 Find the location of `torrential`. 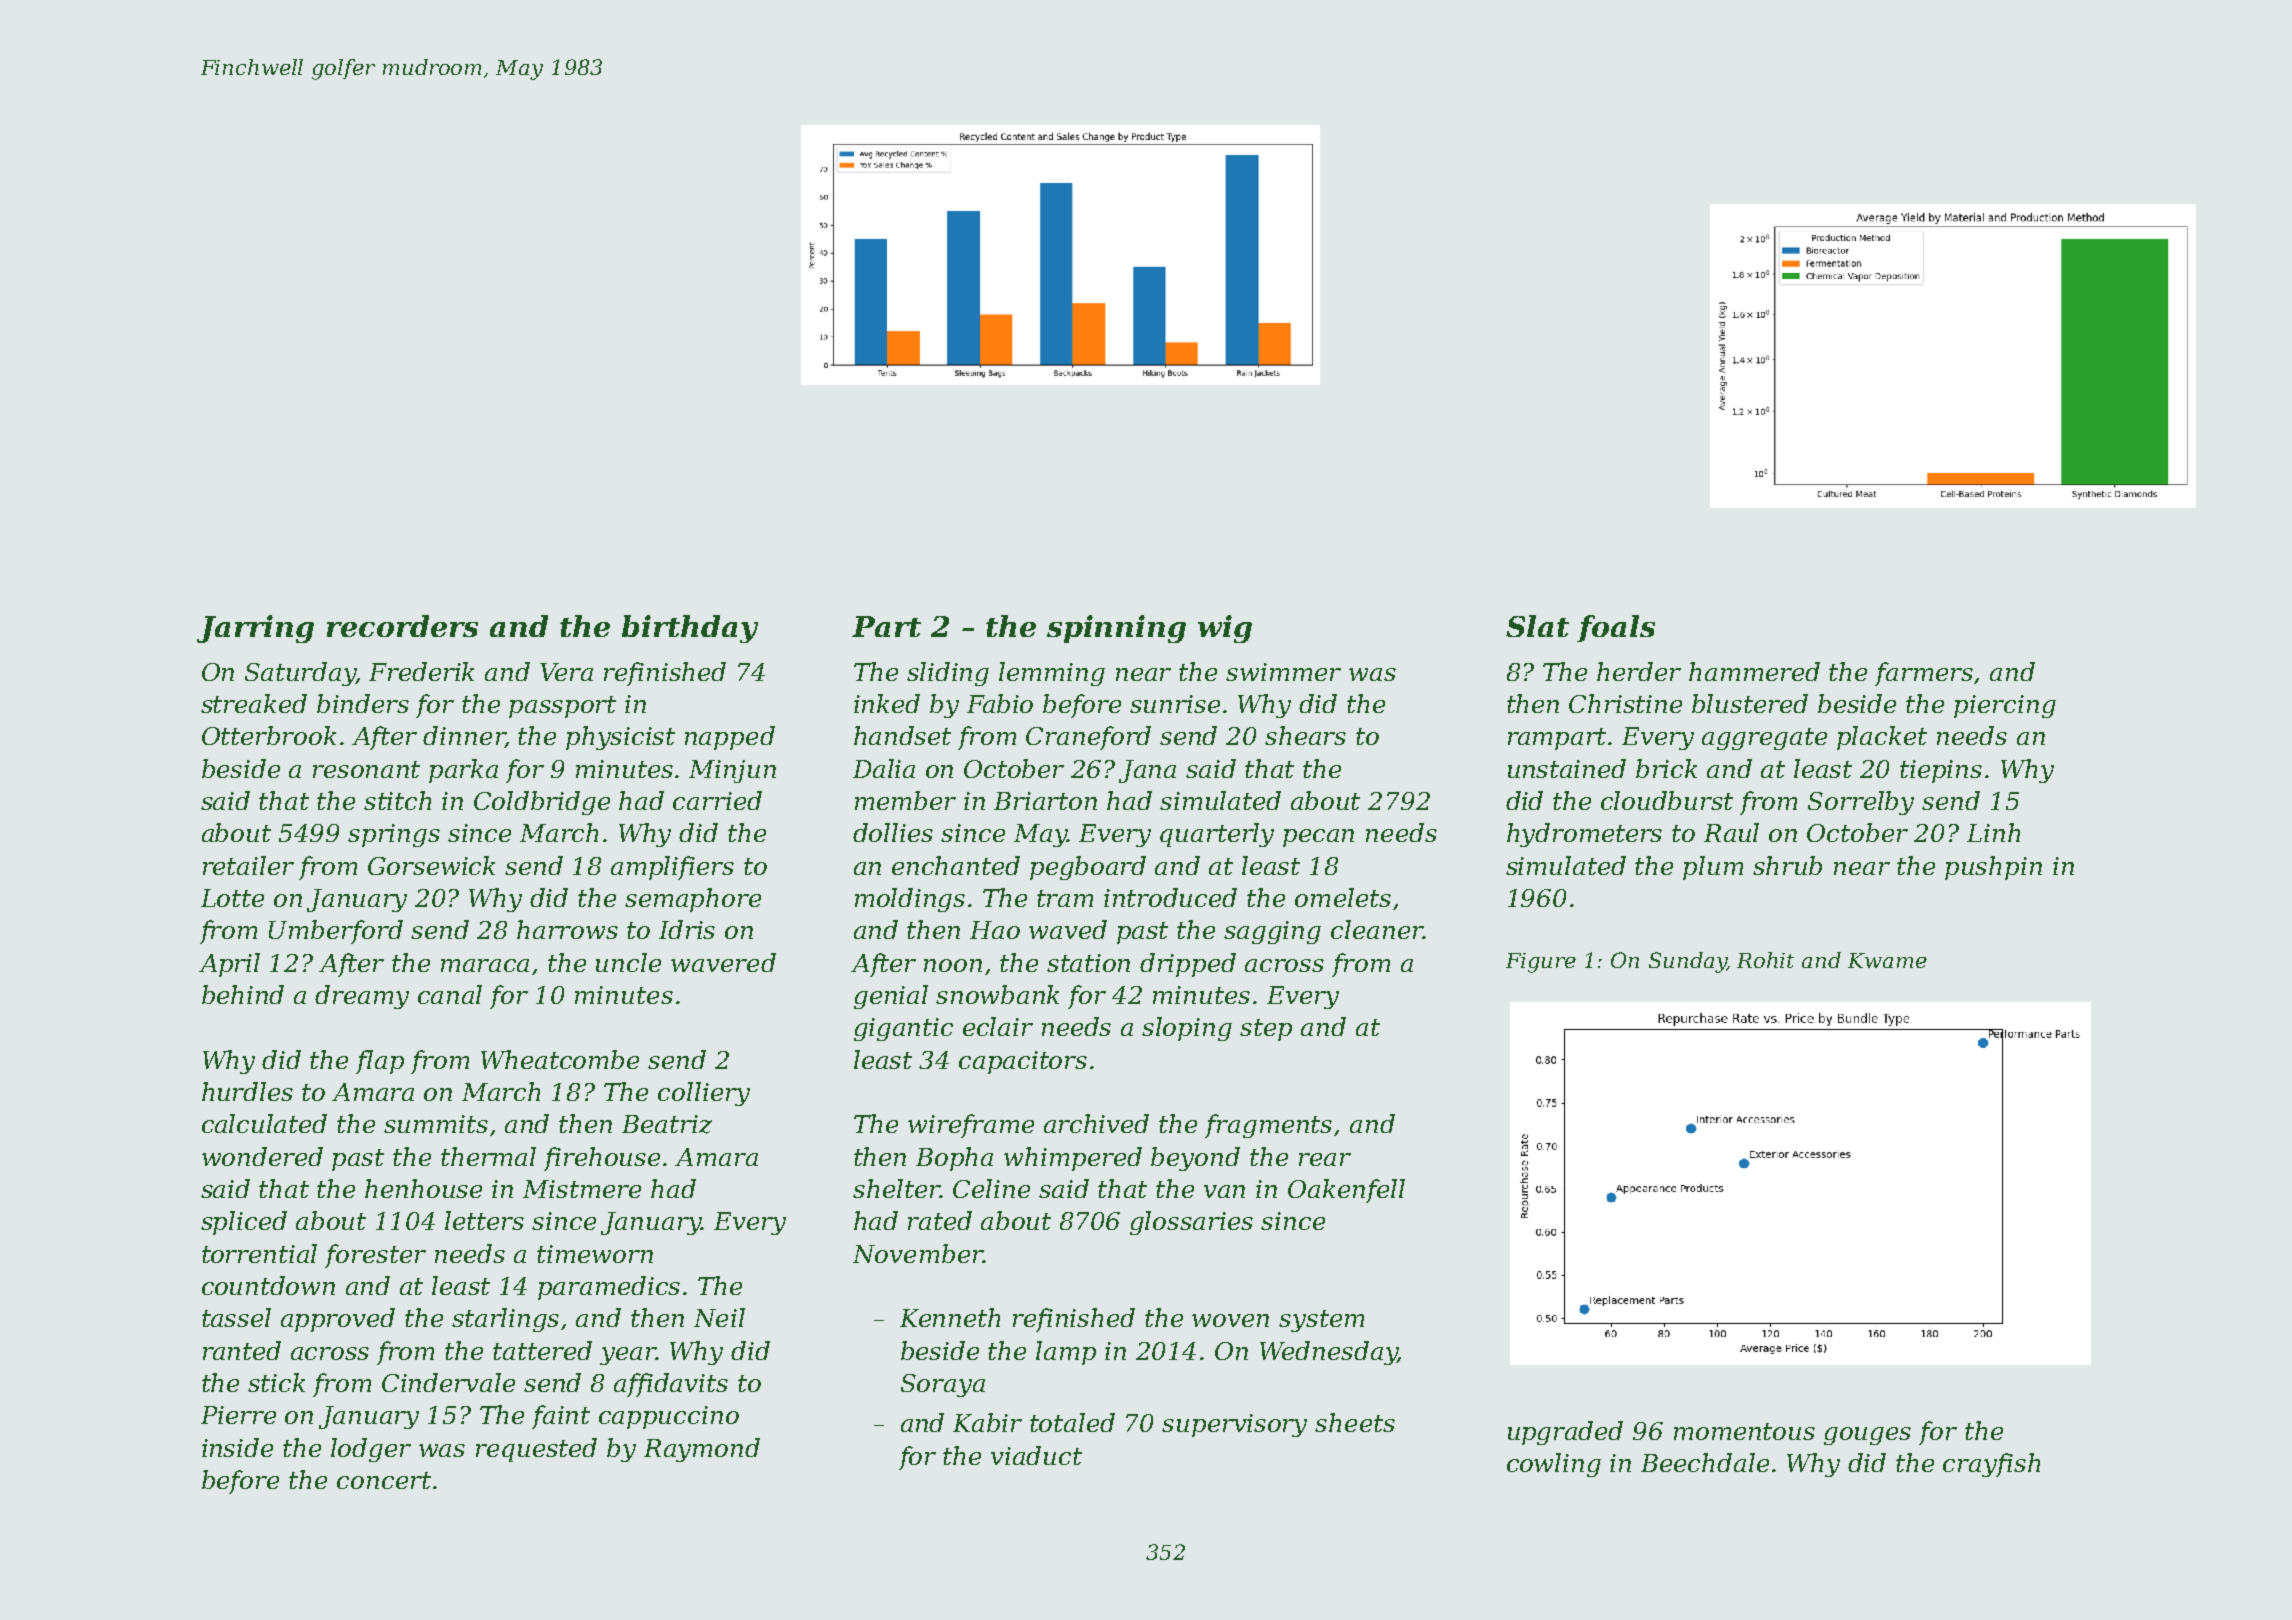

torrential is located at coordinates (259, 1253).
